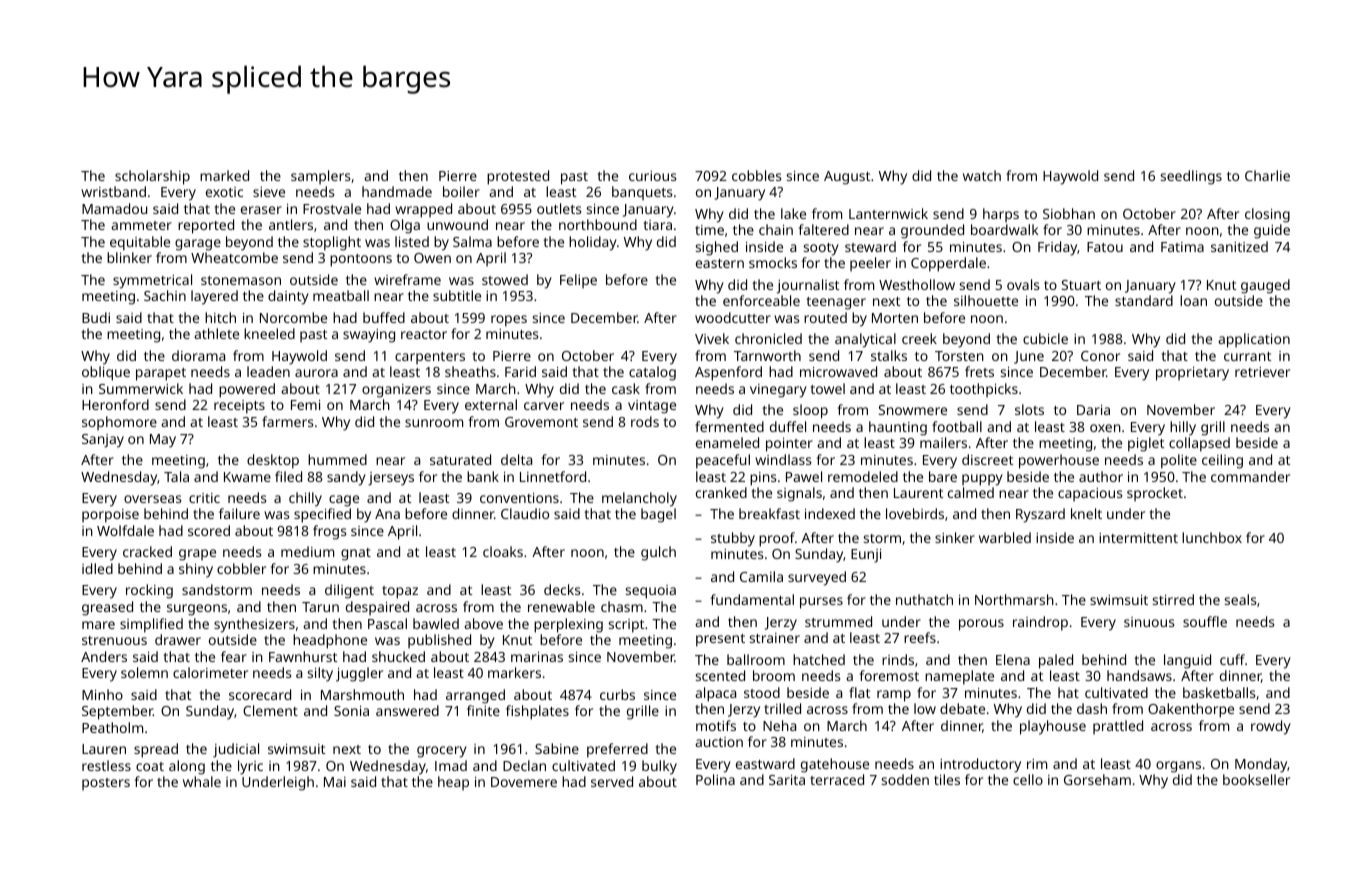 The image size is (1372, 887). I want to click on Torsten, so click(959, 356).
